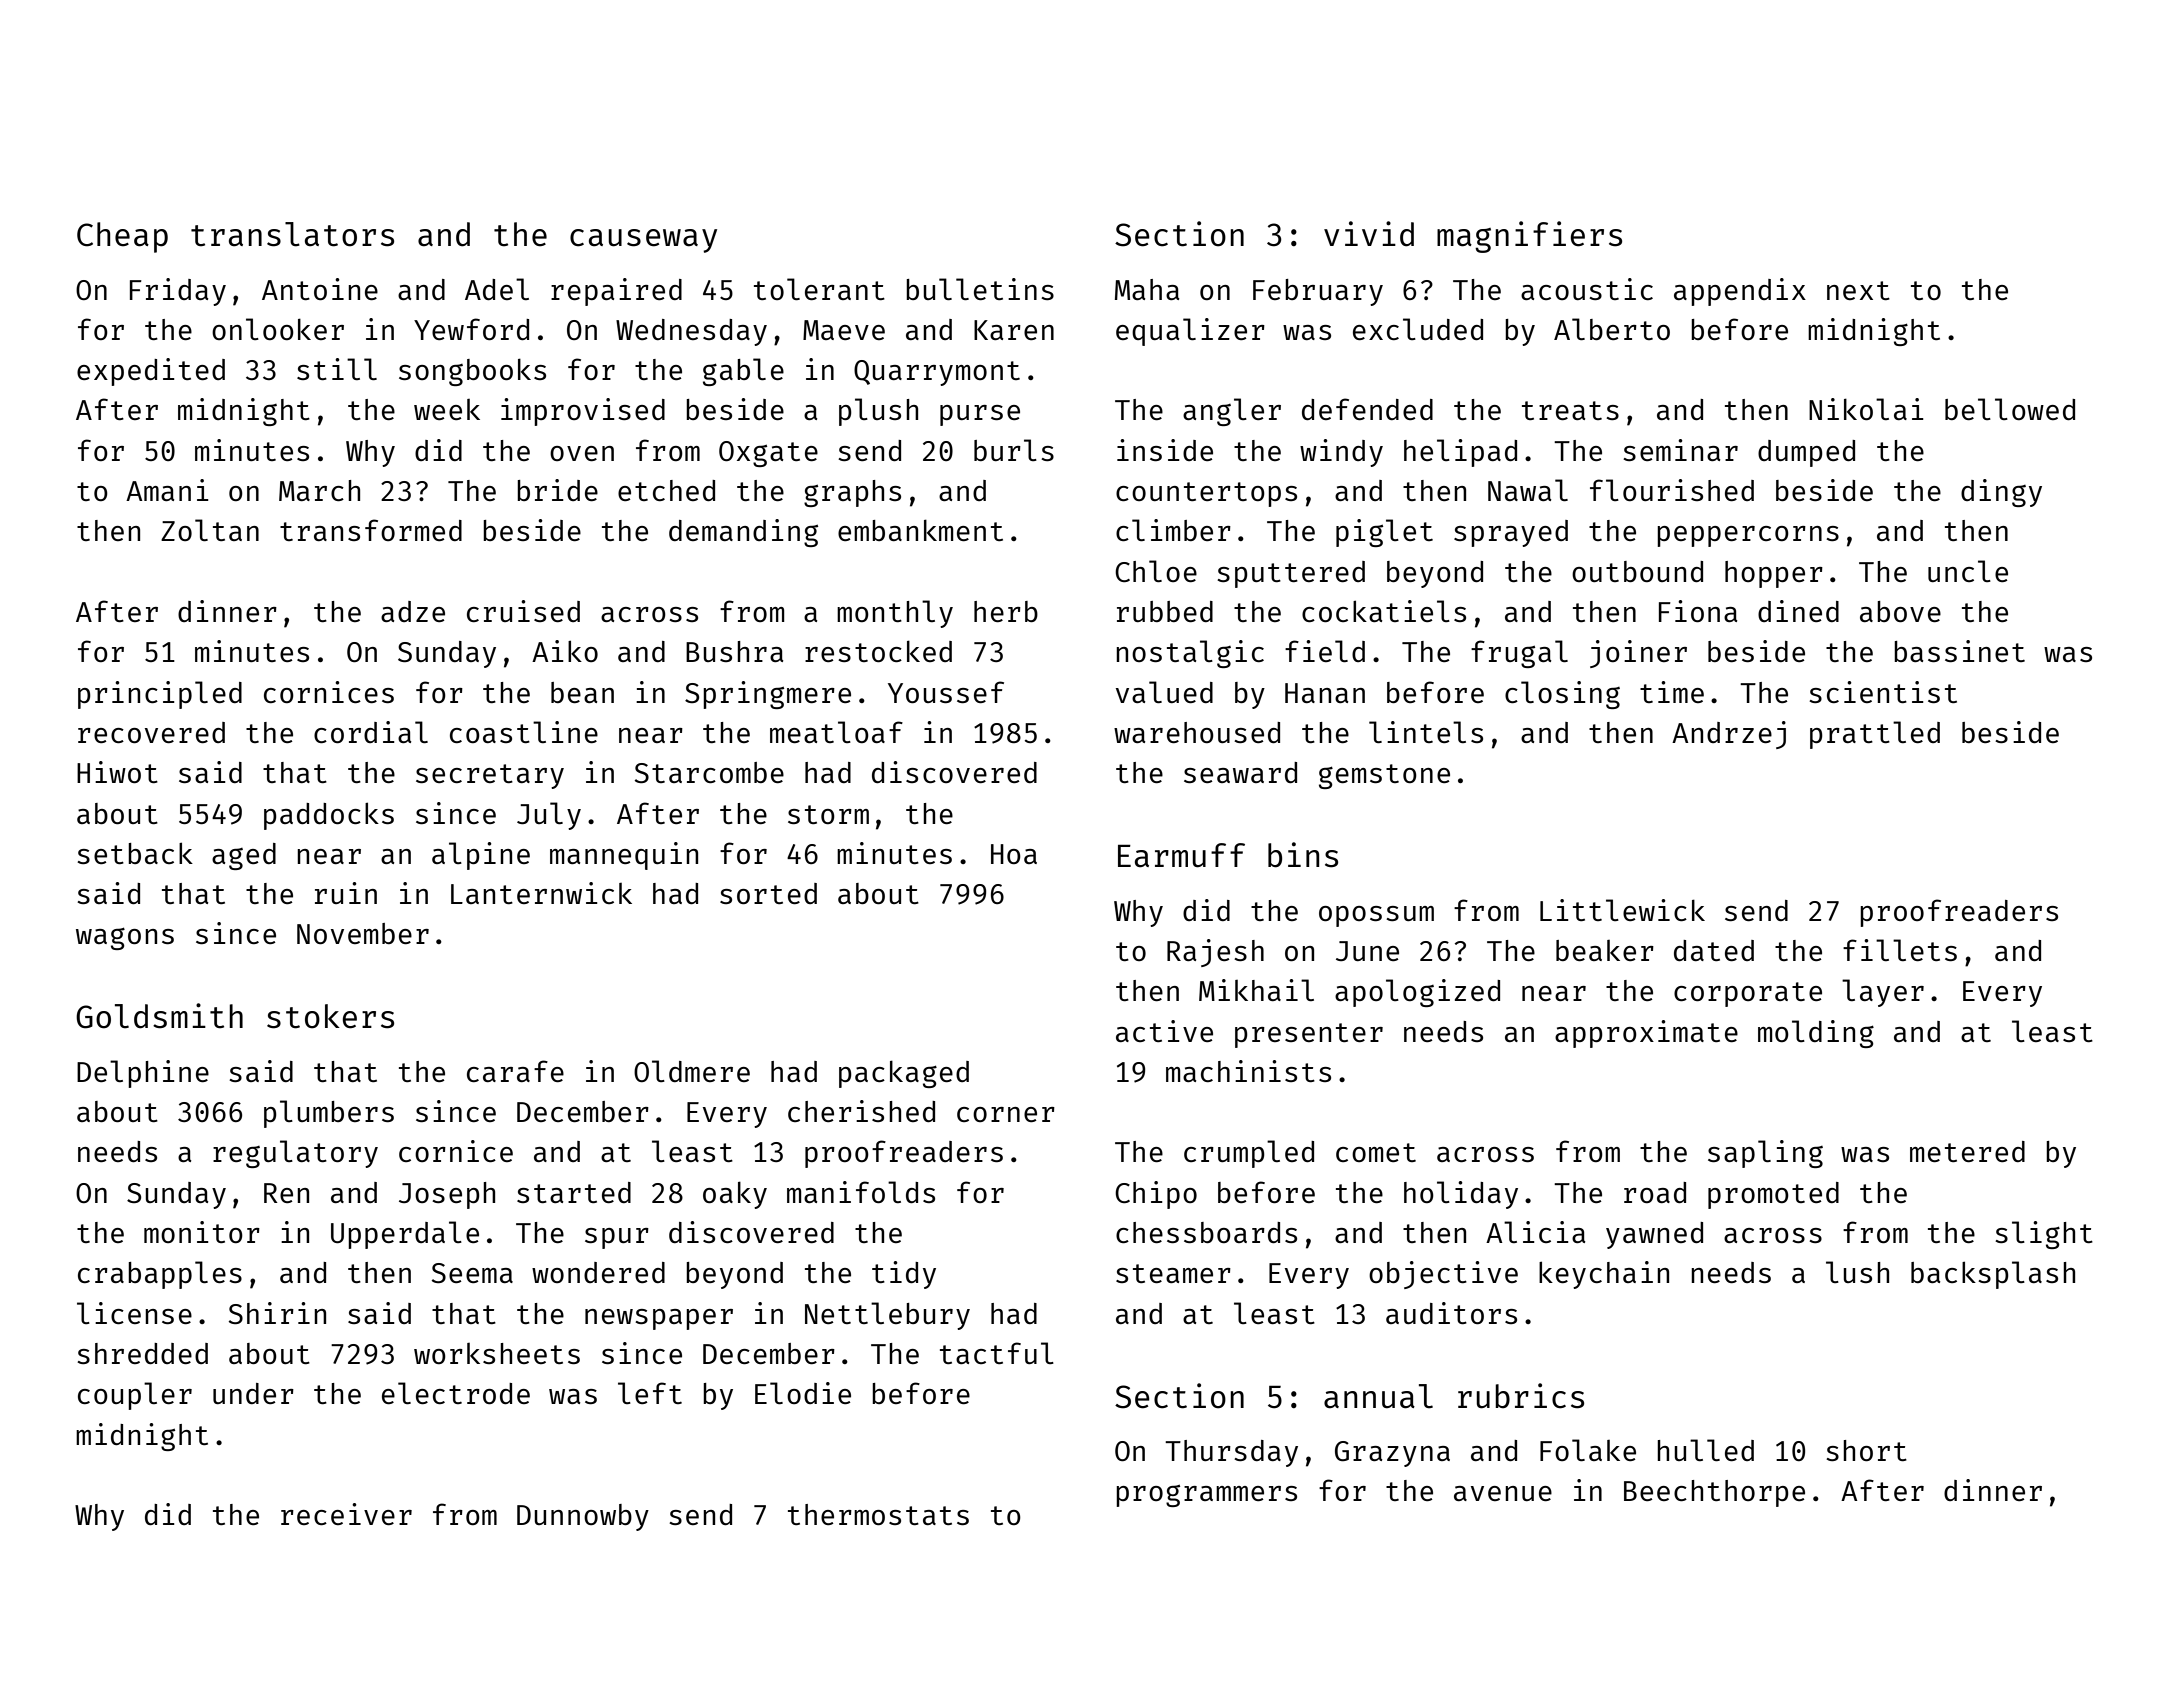 This page has height=1683, width=2178. Describe the element at coordinates (122, 237) in the page. I see `Cheap` at that location.
